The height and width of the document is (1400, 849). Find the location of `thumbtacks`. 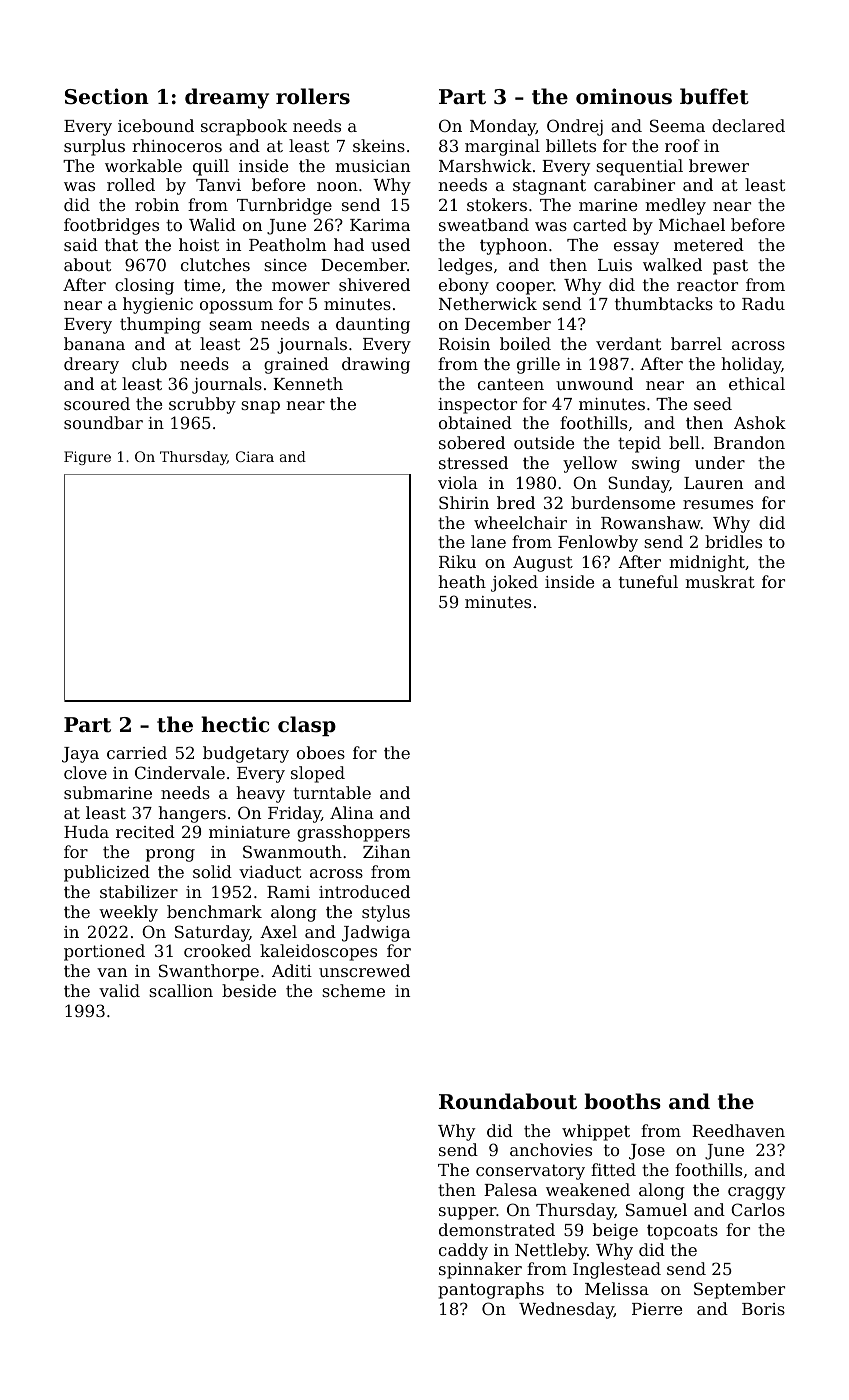

thumbtacks is located at coordinates (664, 303).
